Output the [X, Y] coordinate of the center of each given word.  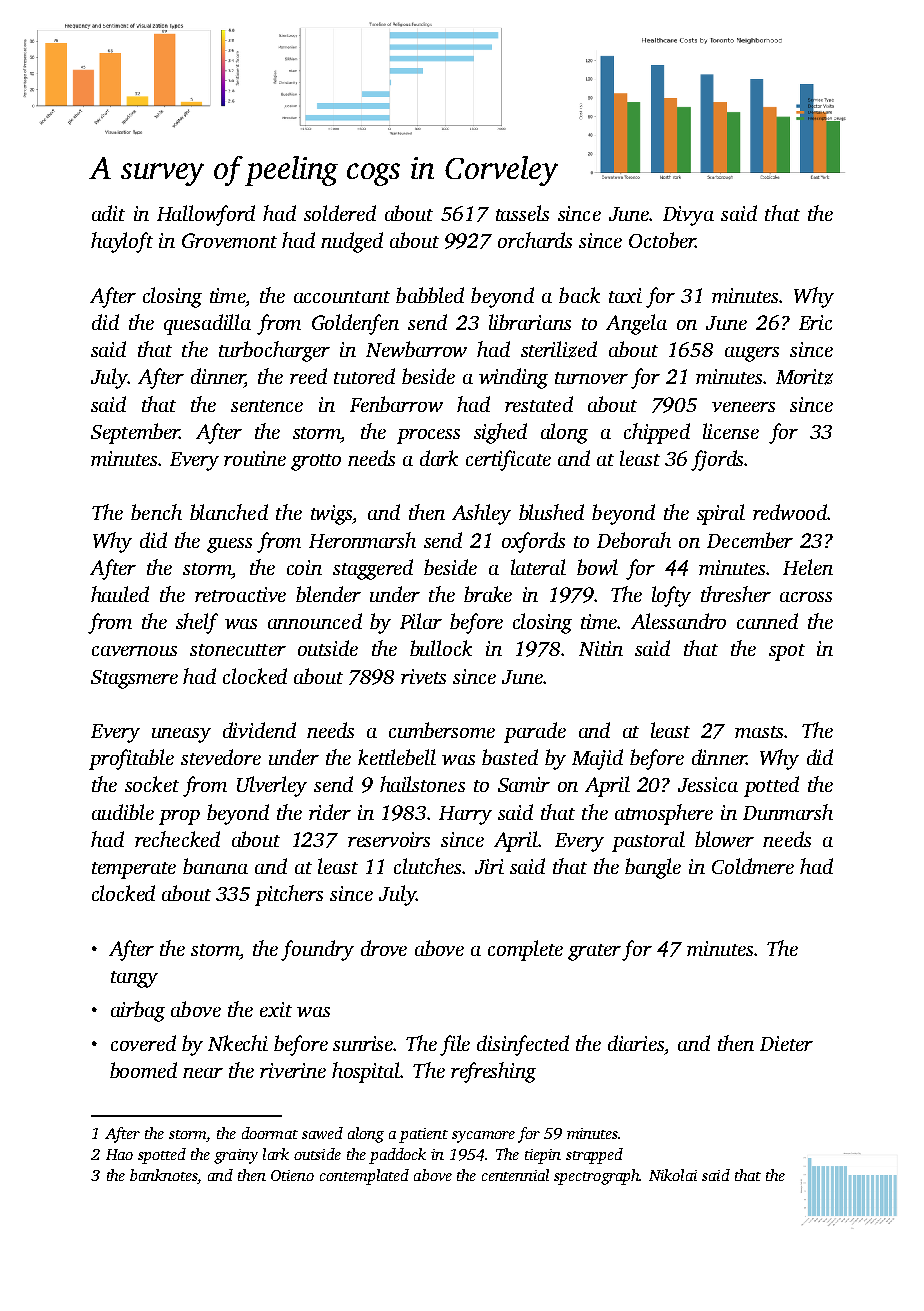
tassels [522, 213]
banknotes [163, 1175]
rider [330, 812]
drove [384, 948]
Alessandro [678, 621]
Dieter [786, 1043]
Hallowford [206, 215]
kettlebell [397, 757]
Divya [688, 216]
